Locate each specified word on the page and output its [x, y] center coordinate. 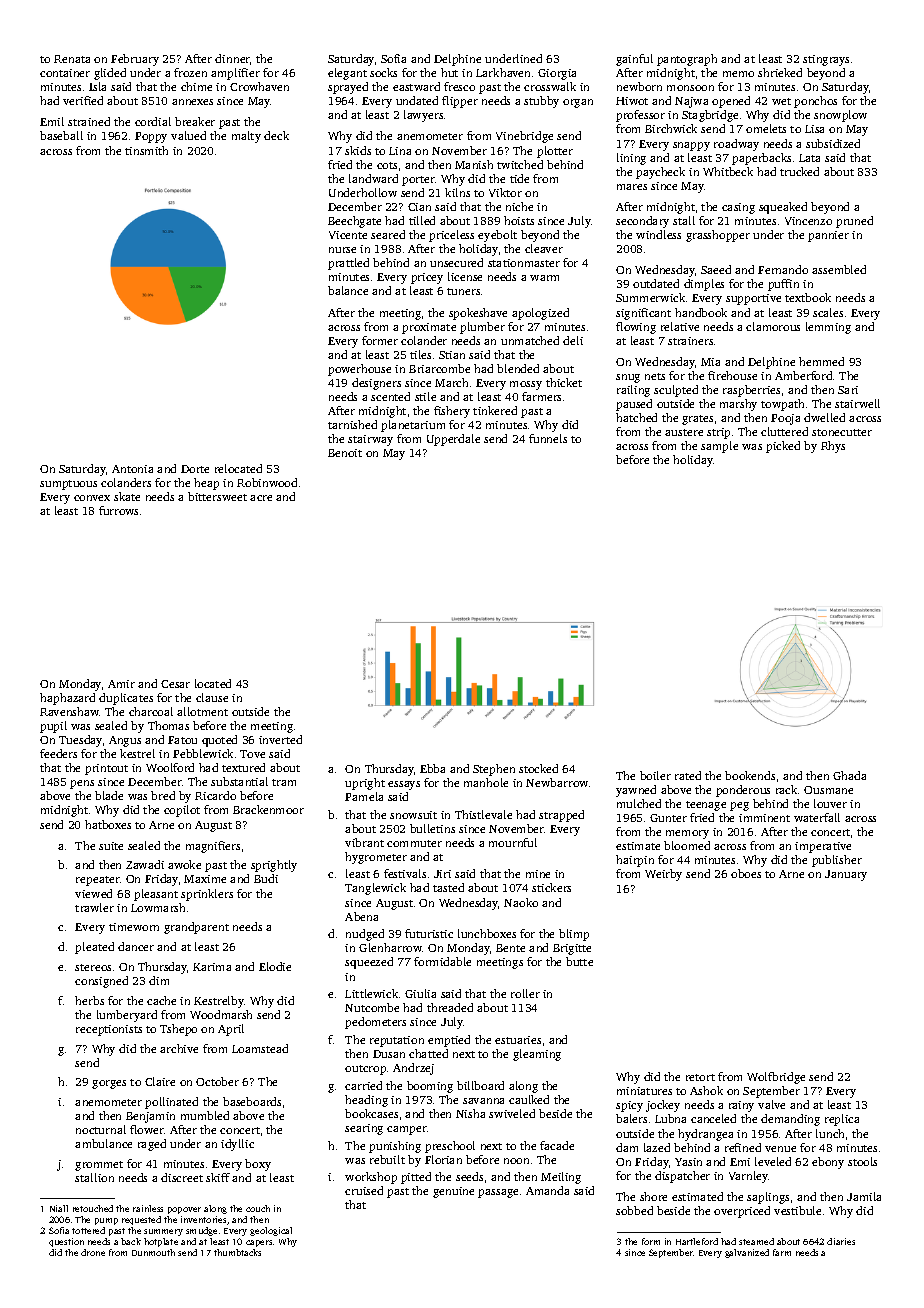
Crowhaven [259, 86]
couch [258, 1208]
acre [261, 498]
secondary [642, 222]
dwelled [824, 417]
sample [719, 447]
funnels [548, 438]
